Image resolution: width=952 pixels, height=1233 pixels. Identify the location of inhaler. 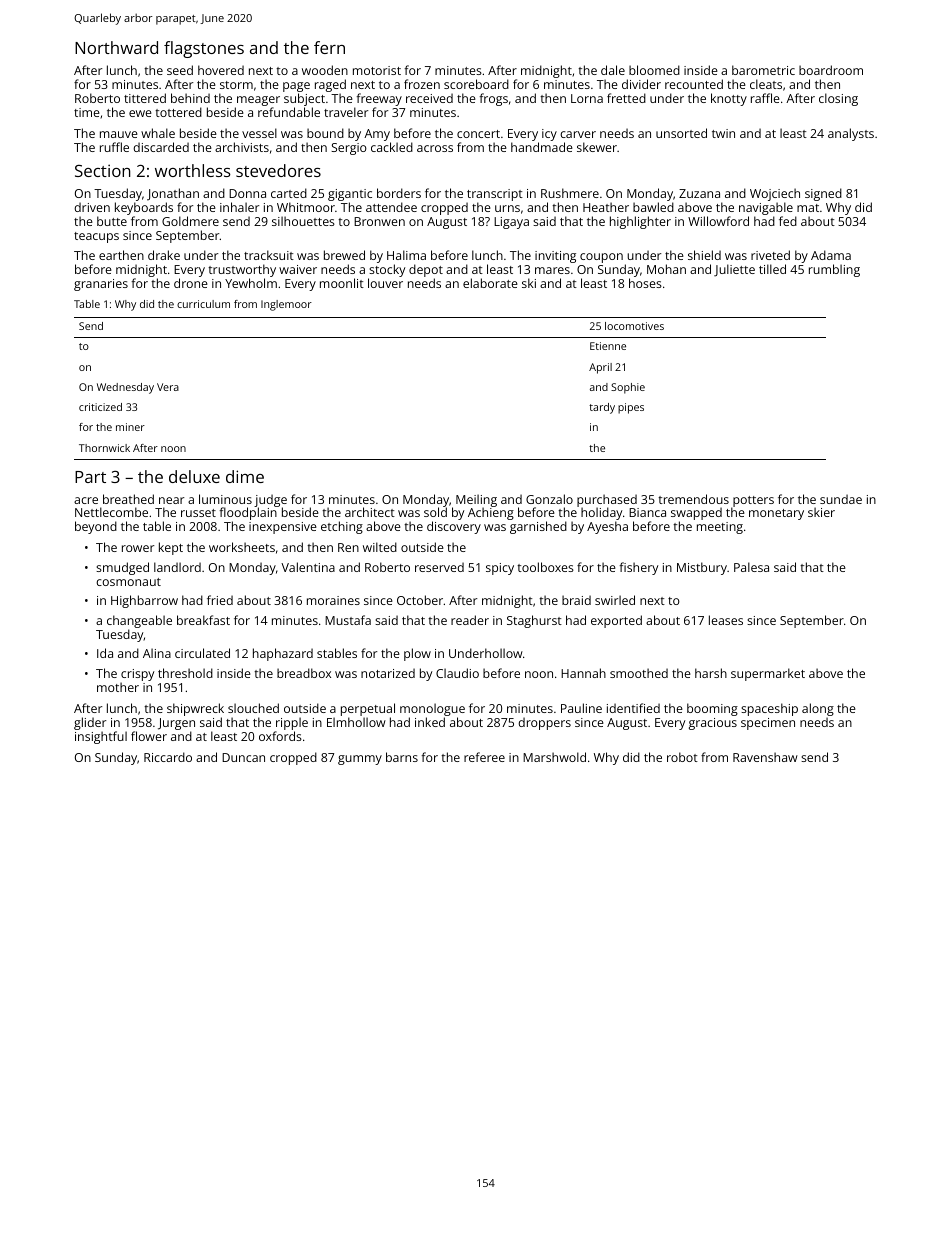
(240, 207).
